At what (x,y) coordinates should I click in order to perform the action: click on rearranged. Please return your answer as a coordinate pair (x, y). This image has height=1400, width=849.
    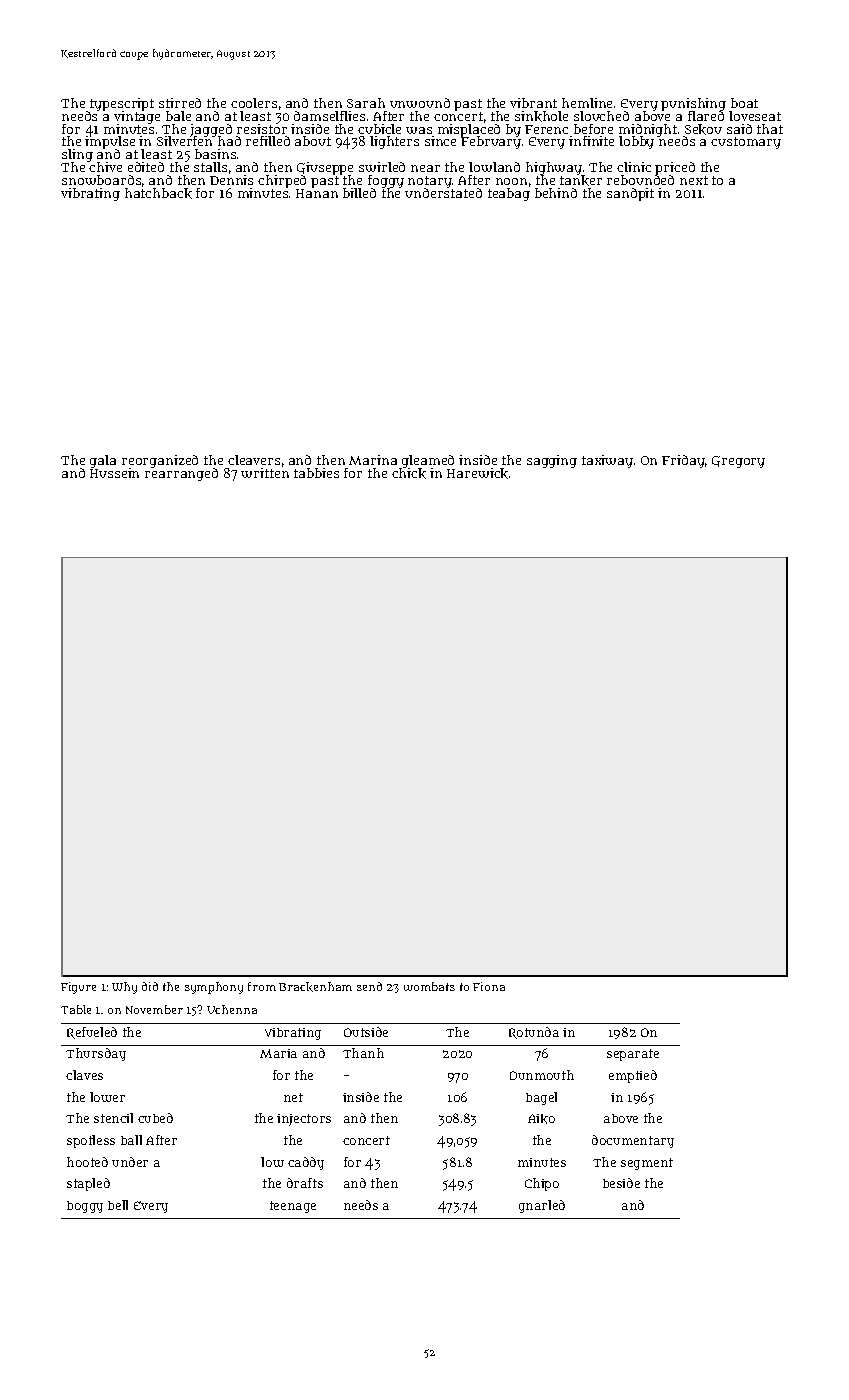
    Looking at the image, I should click on (181, 475).
